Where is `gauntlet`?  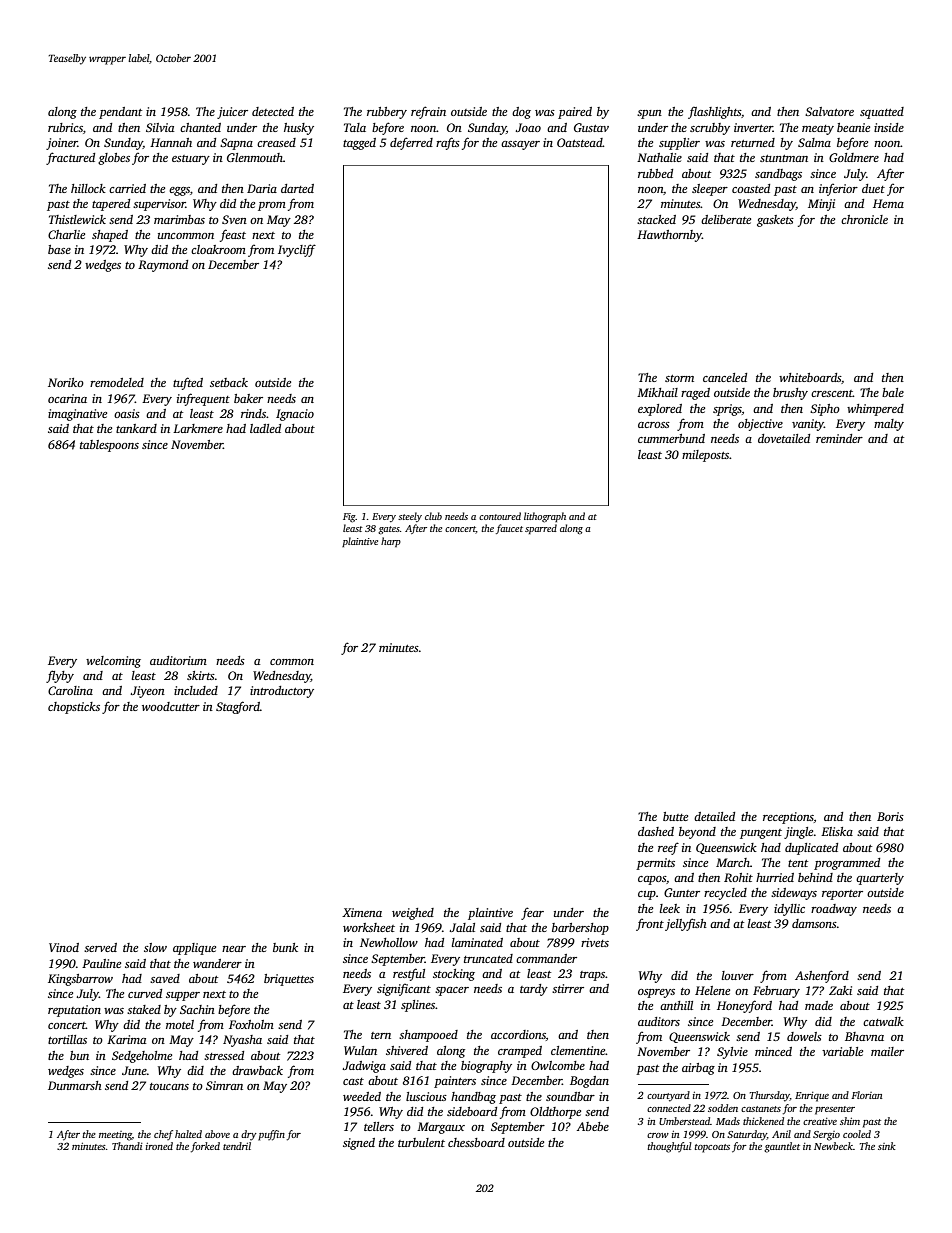
gauntlet is located at coordinates (782, 1147).
